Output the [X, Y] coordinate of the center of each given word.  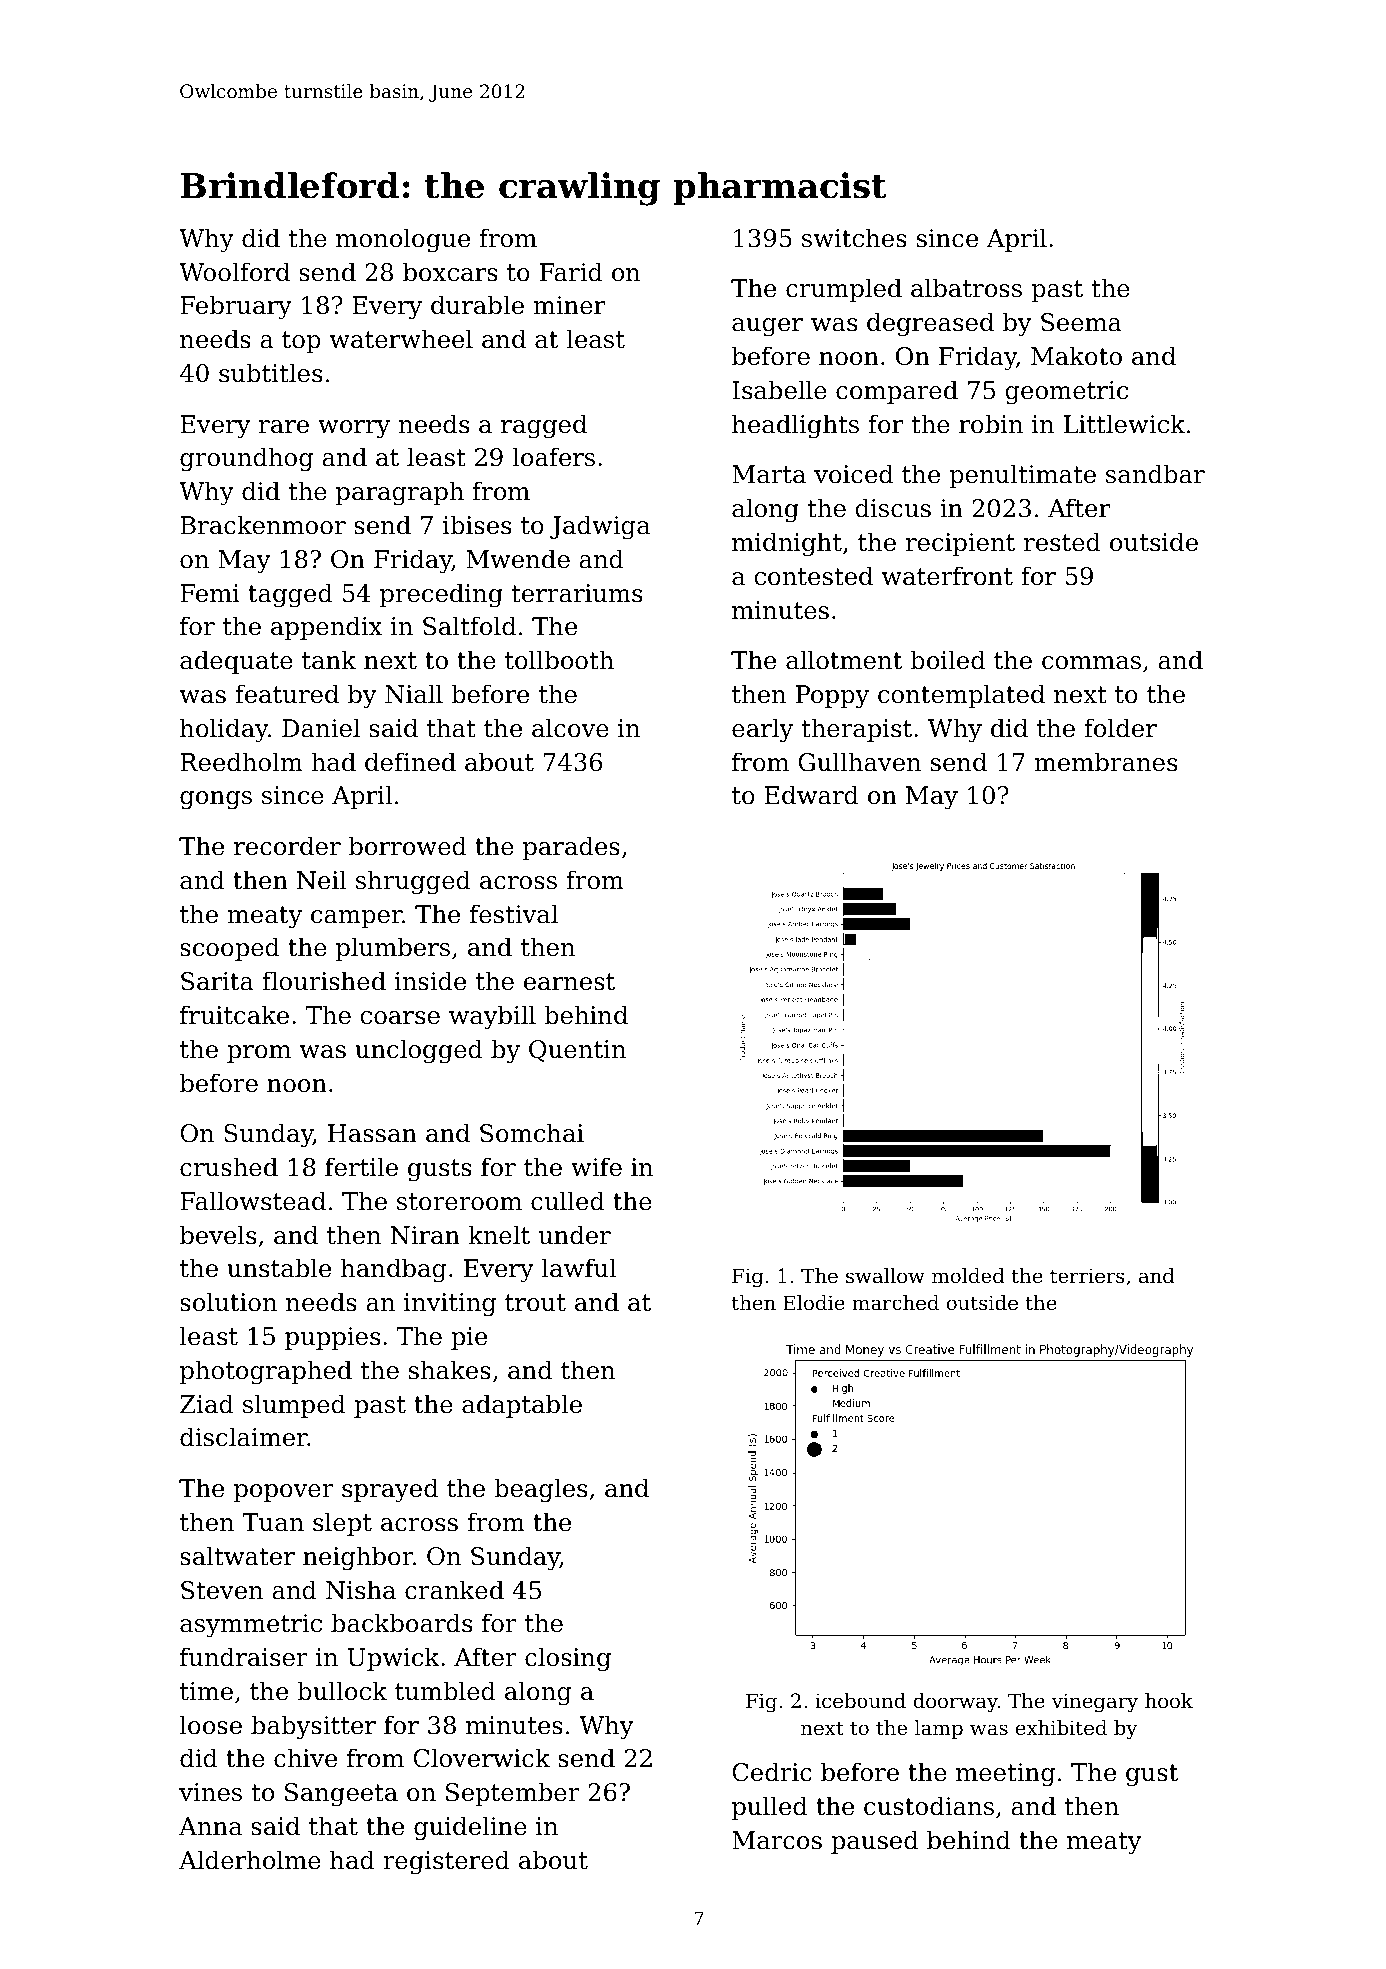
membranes [1105, 762]
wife [596, 1167]
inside [430, 981]
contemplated [961, 696]
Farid [571, 272]
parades [571, 848]
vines [210, 1792]
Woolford [234, 272]
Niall [414, 694]
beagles [540, 1490]
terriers [1087, 1276]
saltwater [237, 1556]
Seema [1081, 322]
